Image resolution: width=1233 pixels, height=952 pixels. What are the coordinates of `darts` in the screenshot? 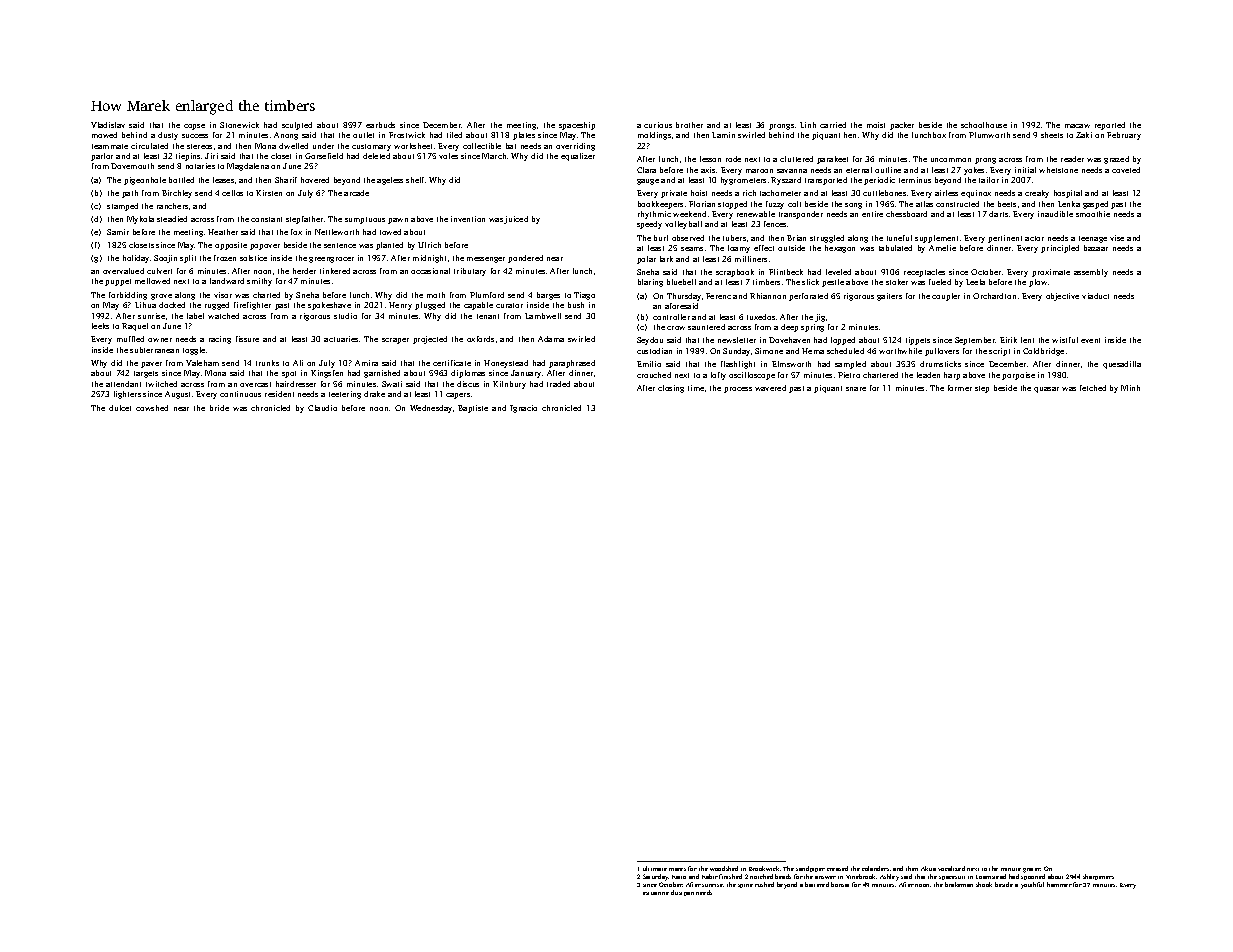 It's located at (998, 214).
